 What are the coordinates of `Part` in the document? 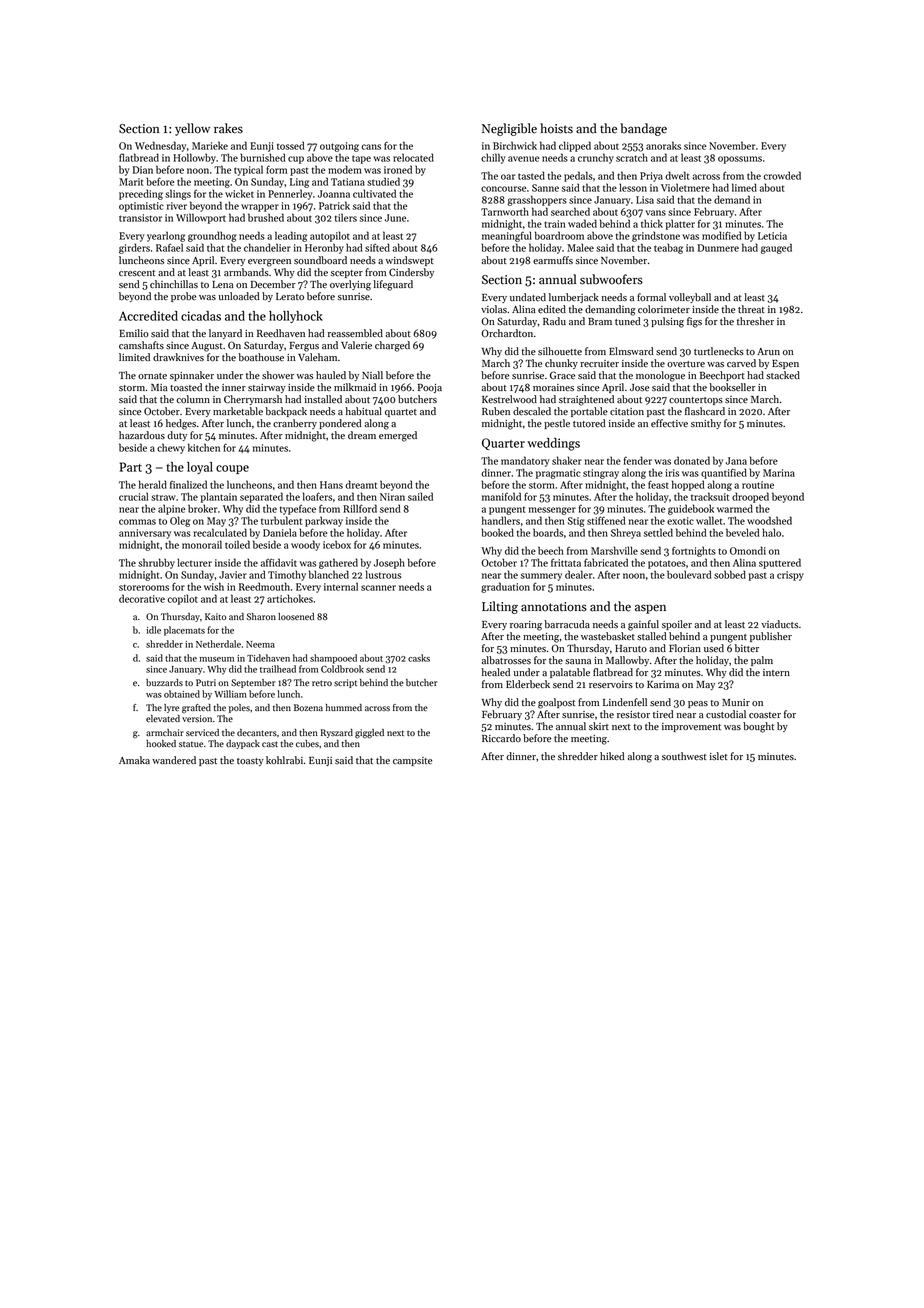 It's located at (131, 467).
